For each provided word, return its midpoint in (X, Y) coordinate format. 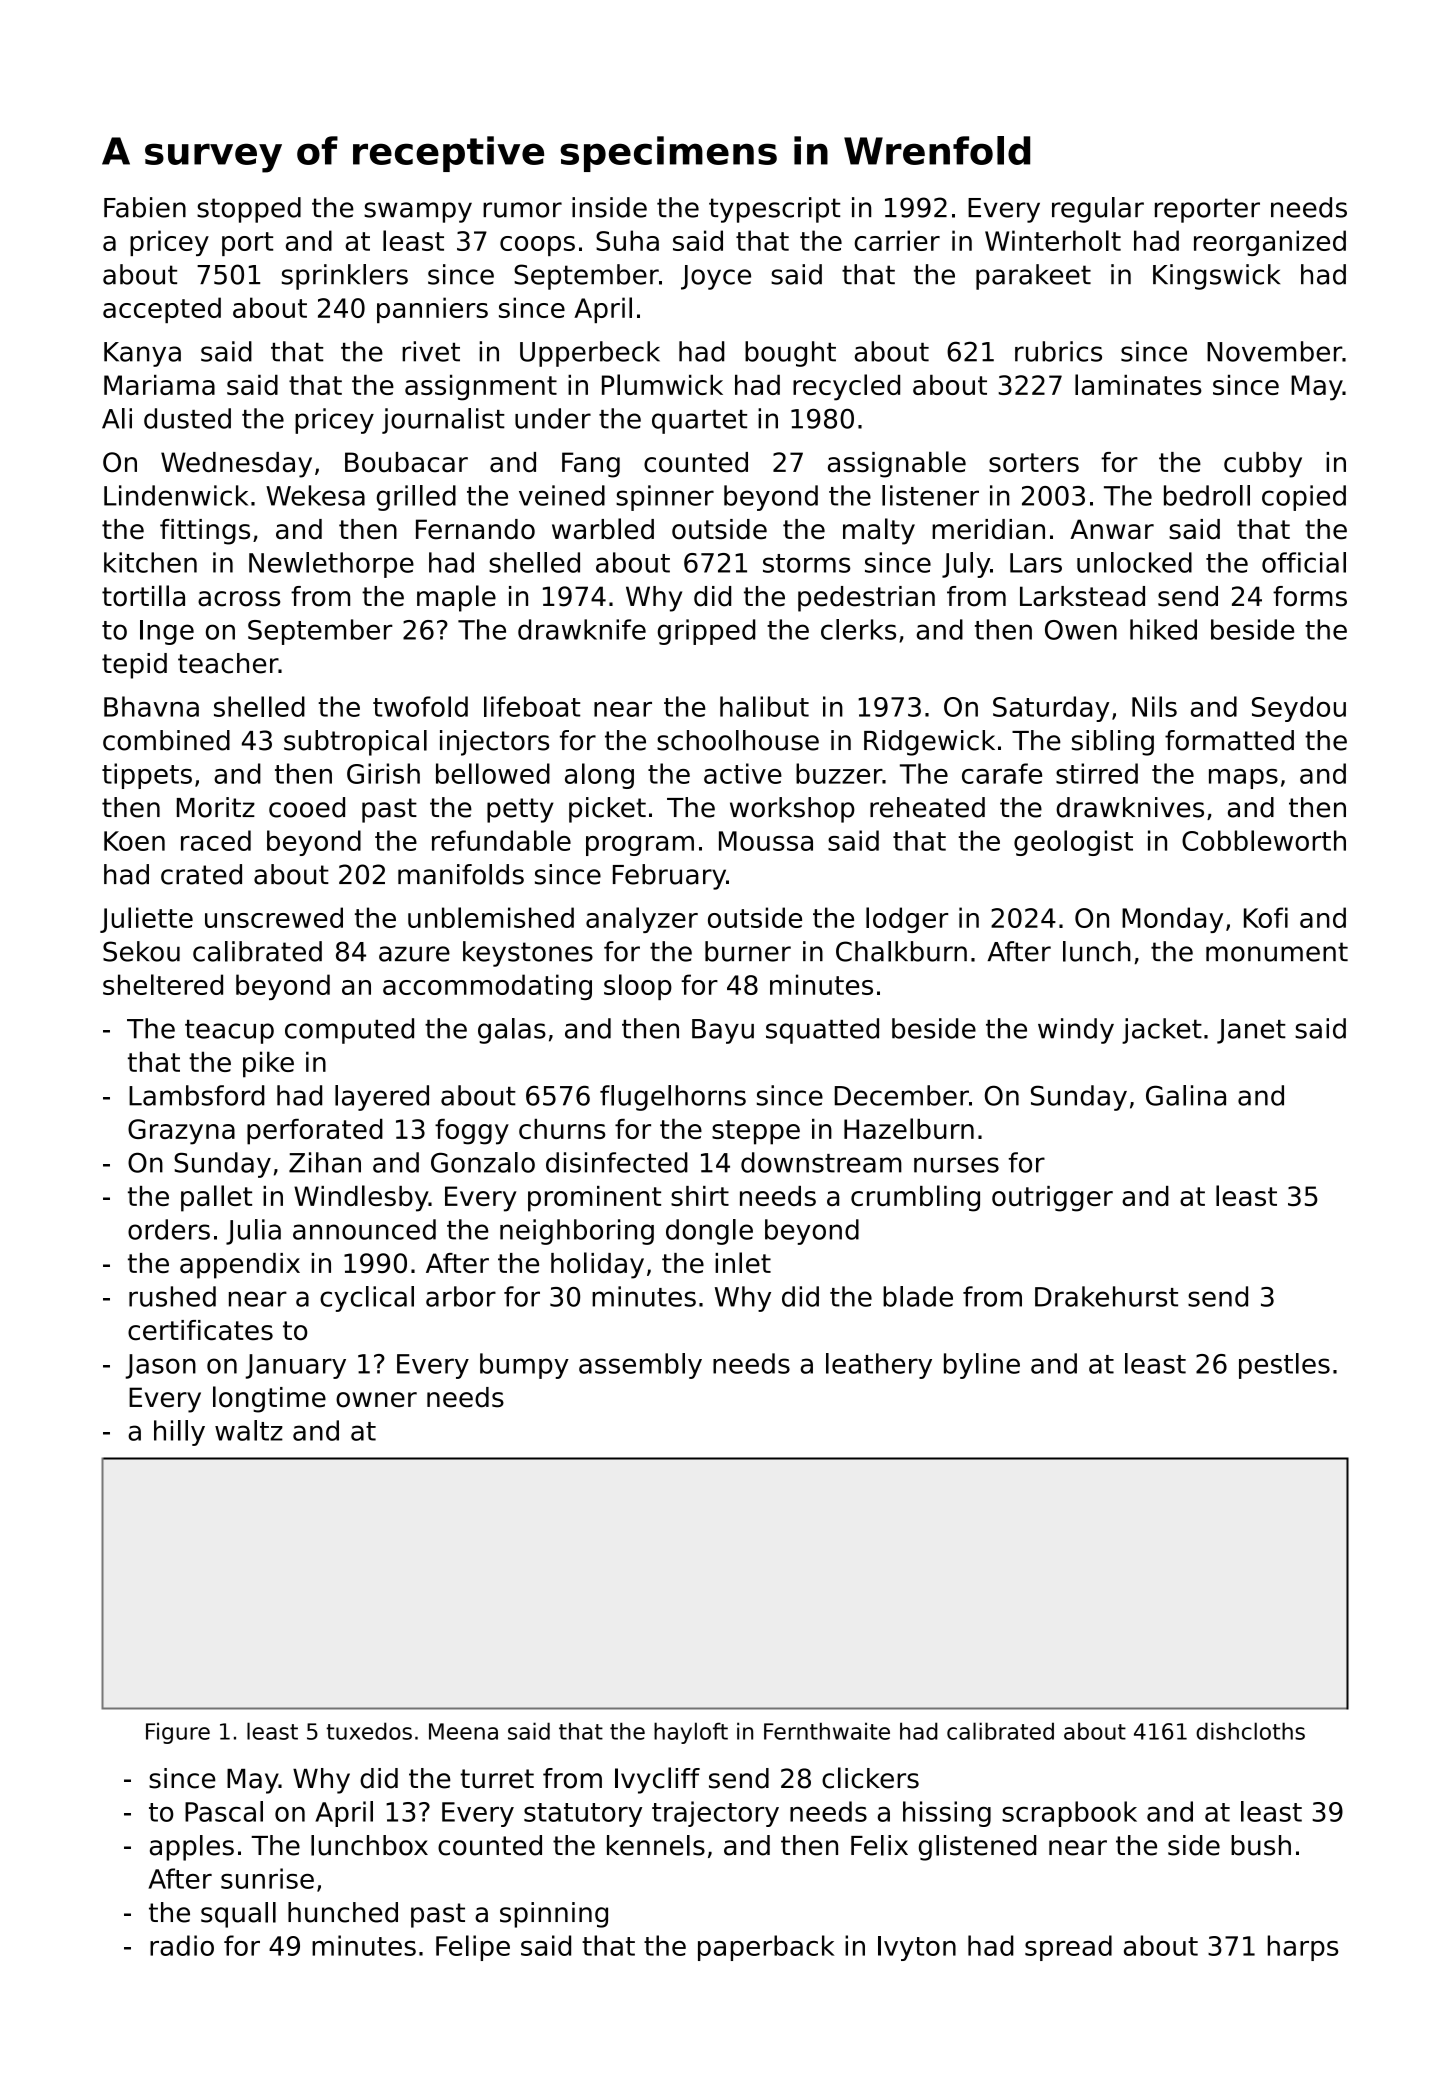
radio (182, 1945)
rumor (522, 210)
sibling (1113, 743)
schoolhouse (738, 740)
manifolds (461, 874)
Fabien (145, 207)
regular (1098, 210)
